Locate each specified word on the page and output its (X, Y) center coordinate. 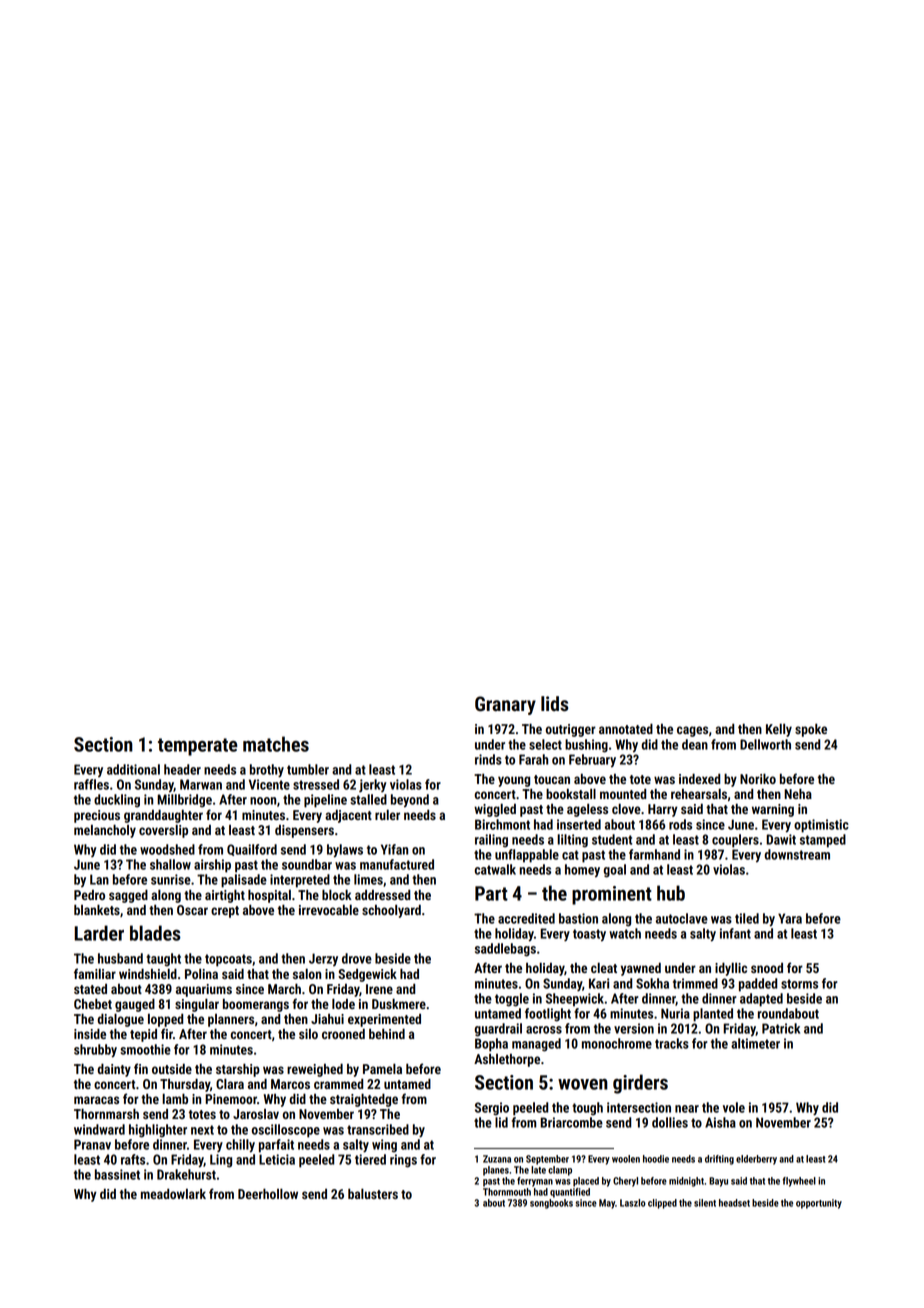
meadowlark (173, 1193)
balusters (373, 1193)
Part (491, 893)
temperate (197, 747)
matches (276, 744)
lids (554, 704)
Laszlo (633, 1203)
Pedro (89, 895)
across (544, 1030)
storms (799, 984)
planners (231, 1020)
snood (767, 968)
